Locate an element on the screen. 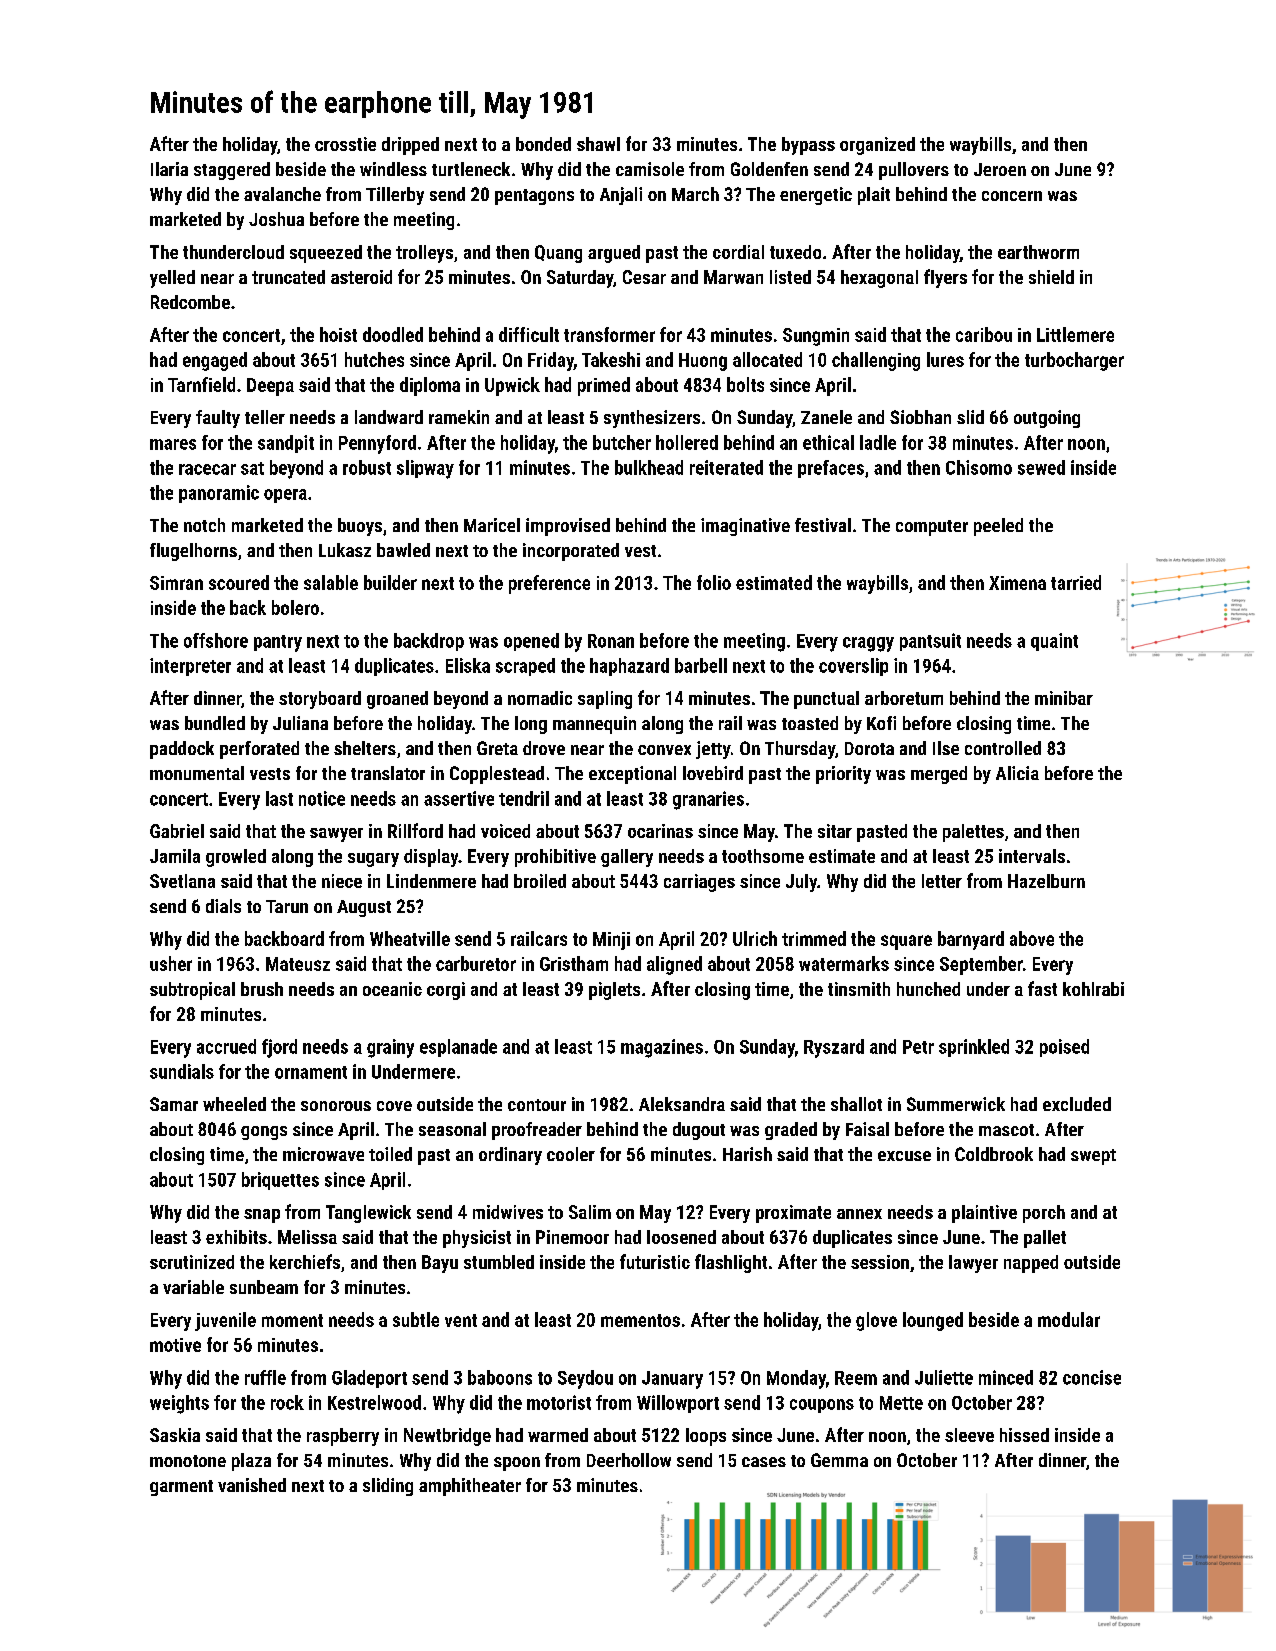 The image size is (1276, 1651). amphitheater is located at coordinates (470, 1487).
